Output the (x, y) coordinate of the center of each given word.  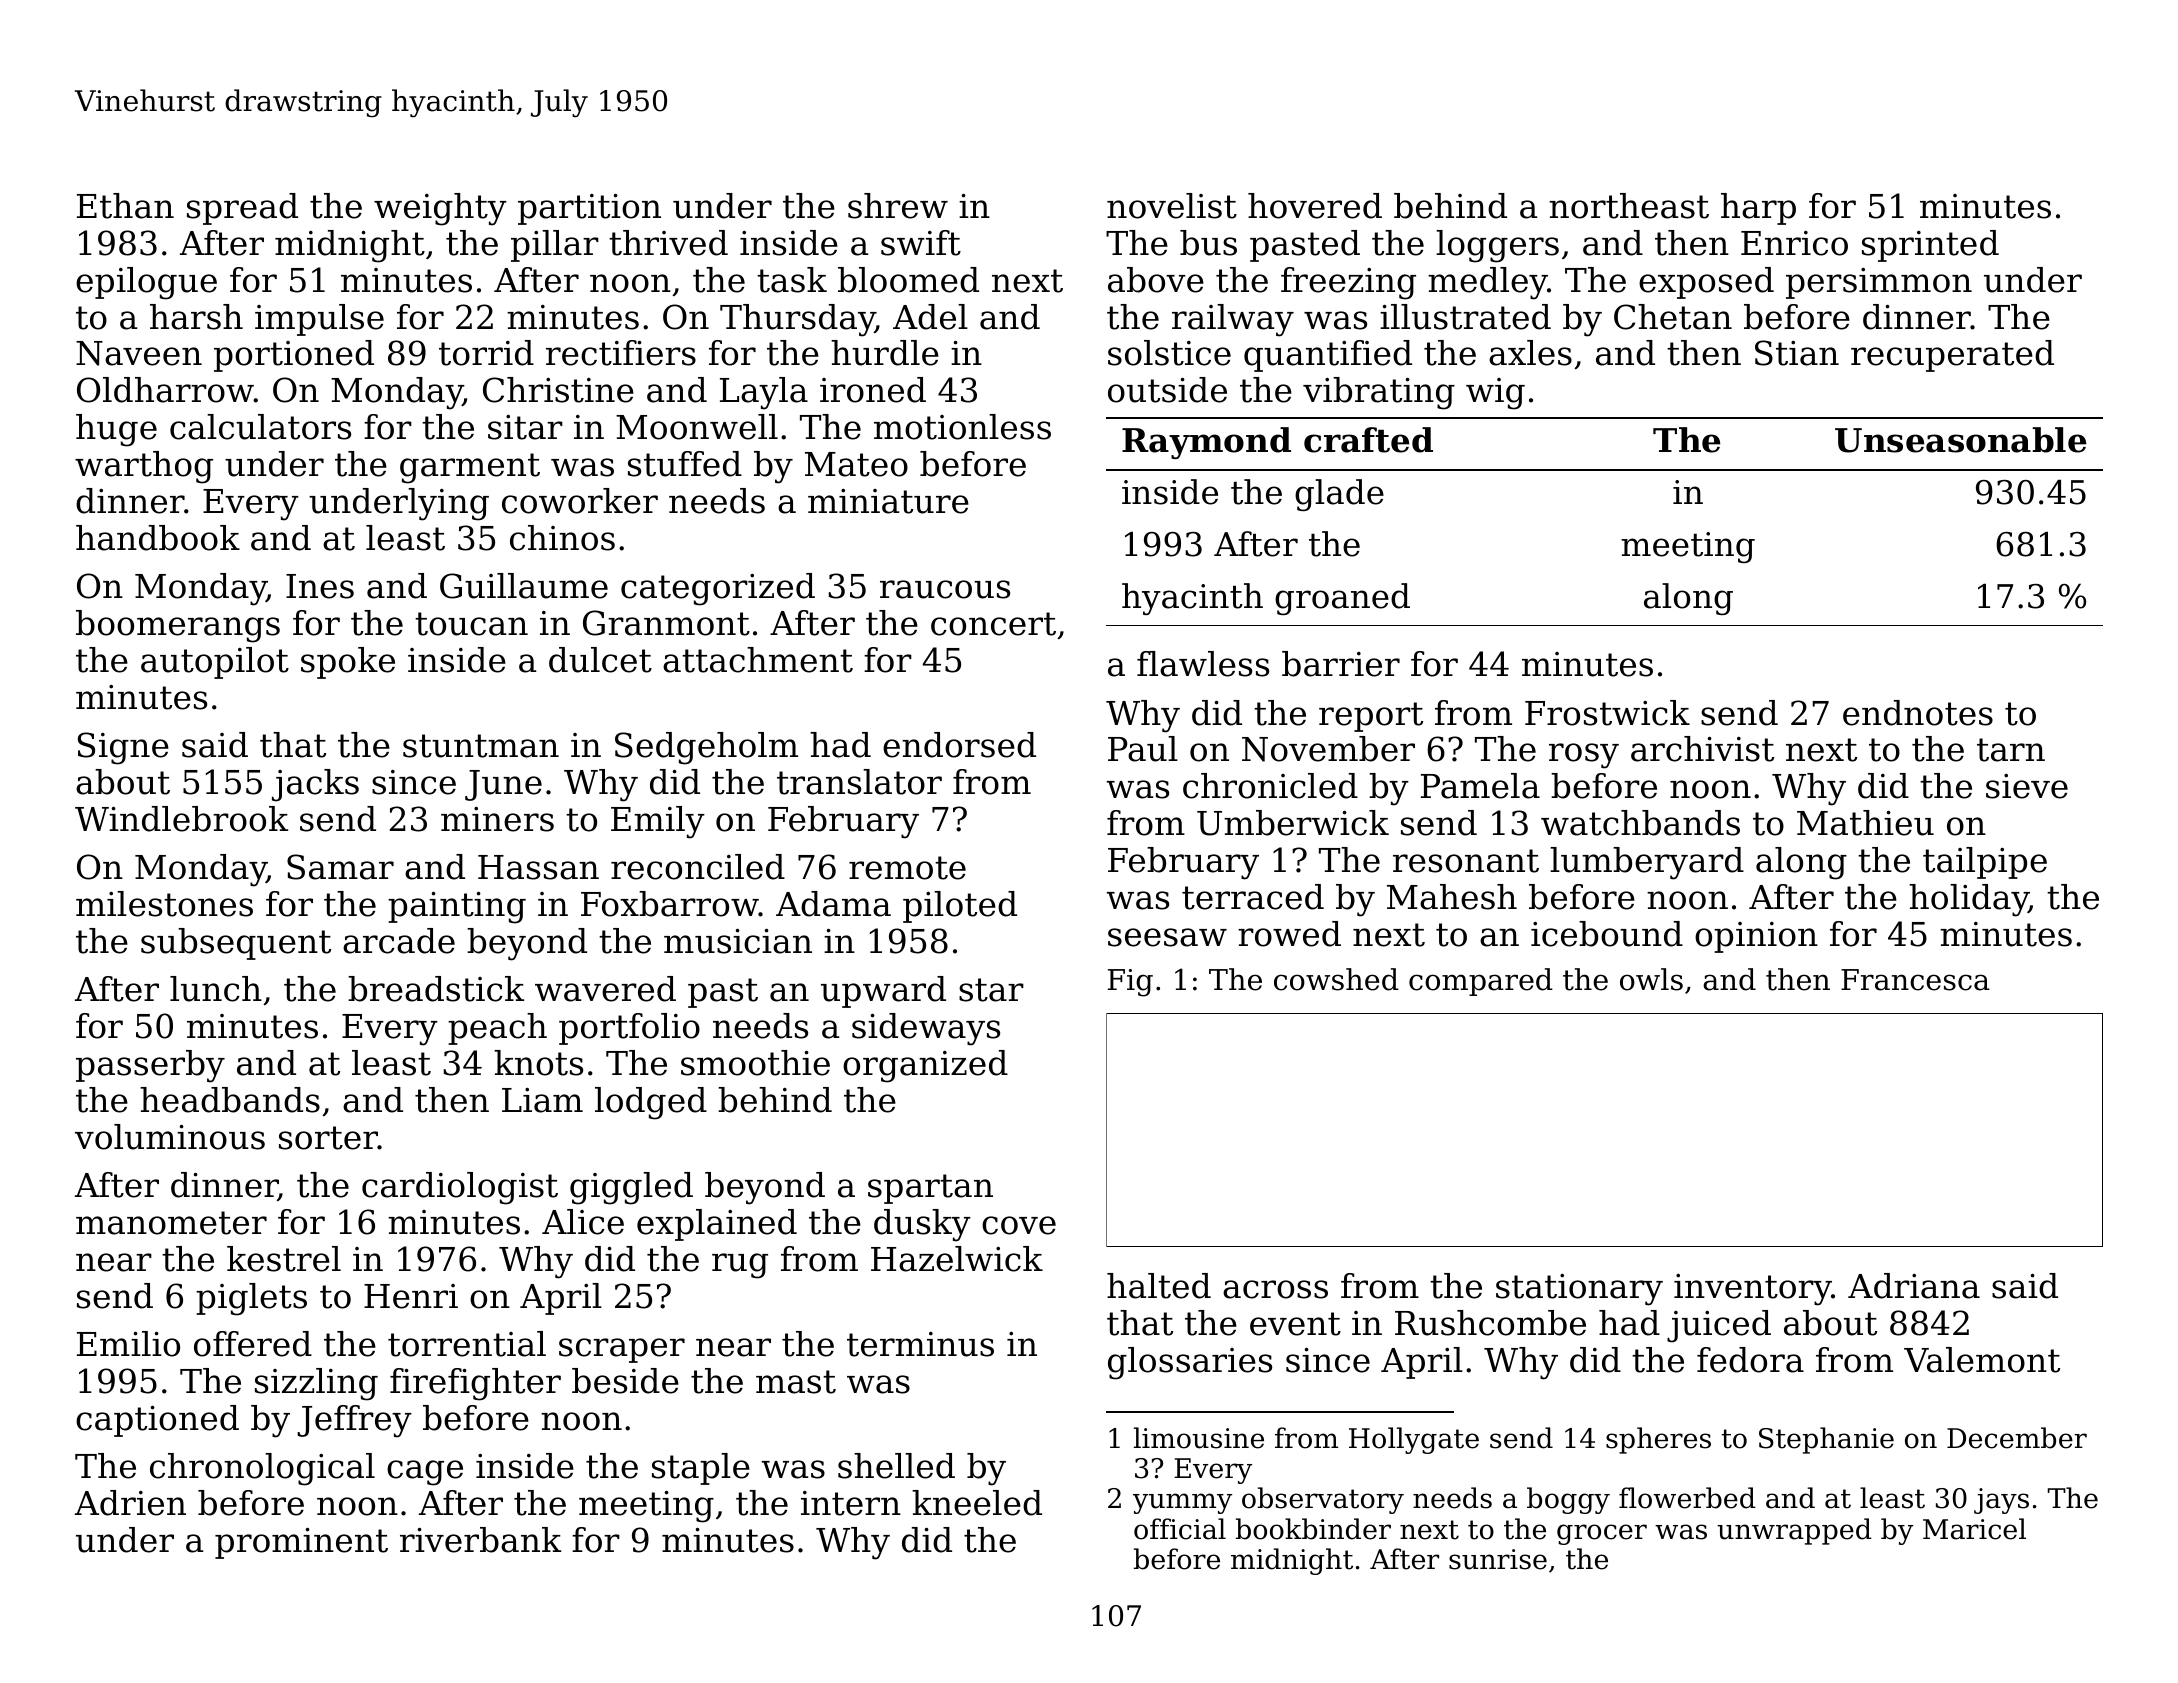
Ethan (125, 206)
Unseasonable (1960, 440)
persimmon (1879, 283)
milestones (164, 904)
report (1371, 717)
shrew (898, 206)
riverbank (480, 1540)
